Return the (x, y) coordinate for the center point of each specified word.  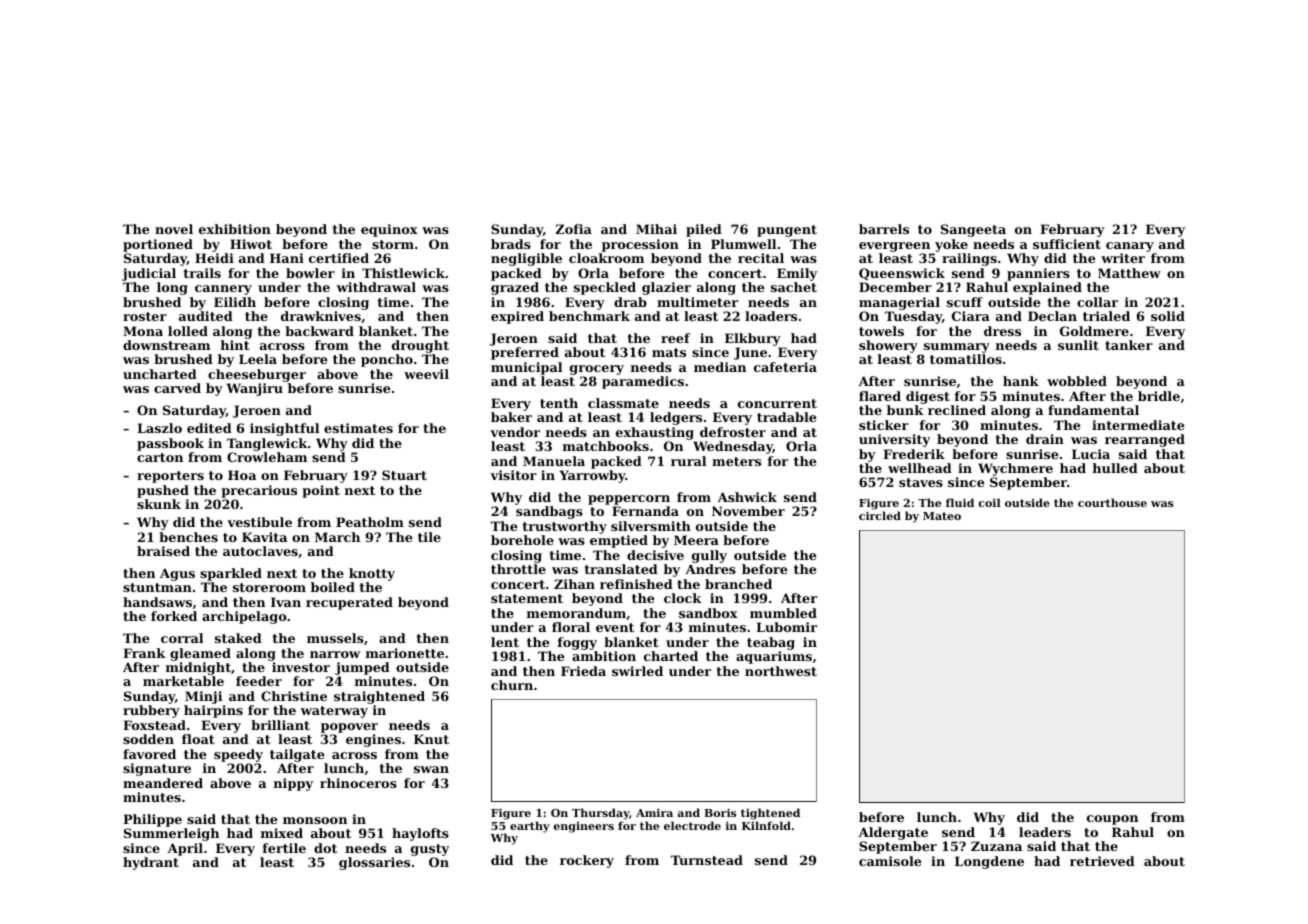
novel (174, 229)
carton (160, 457)
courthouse (1112, 502)
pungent (787, 231)
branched (738, 584)
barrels (884, 229)
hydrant (151, 863)
